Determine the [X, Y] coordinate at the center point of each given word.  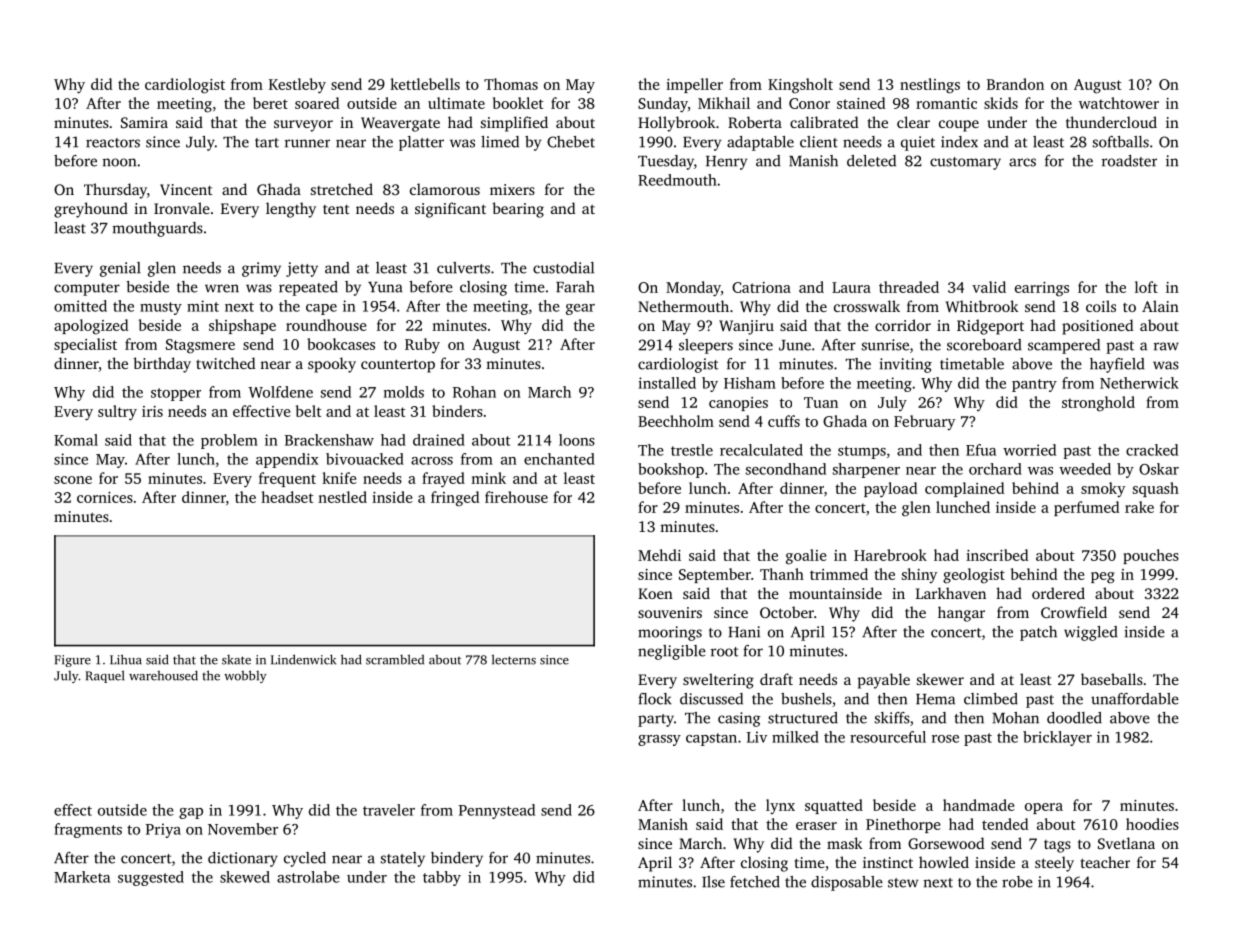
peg [1103, 578]
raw [1166, 346]
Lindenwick [303, 659]
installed [667, 383]
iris [152, 411]
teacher [1105, 862]
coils [1101, 306]
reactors [113, 143]
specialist [85, 345]
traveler [389, 810]
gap [191, 813]
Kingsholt [800, 86]
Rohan [474, 392]
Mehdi [659, 555]
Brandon [1015, 84]
